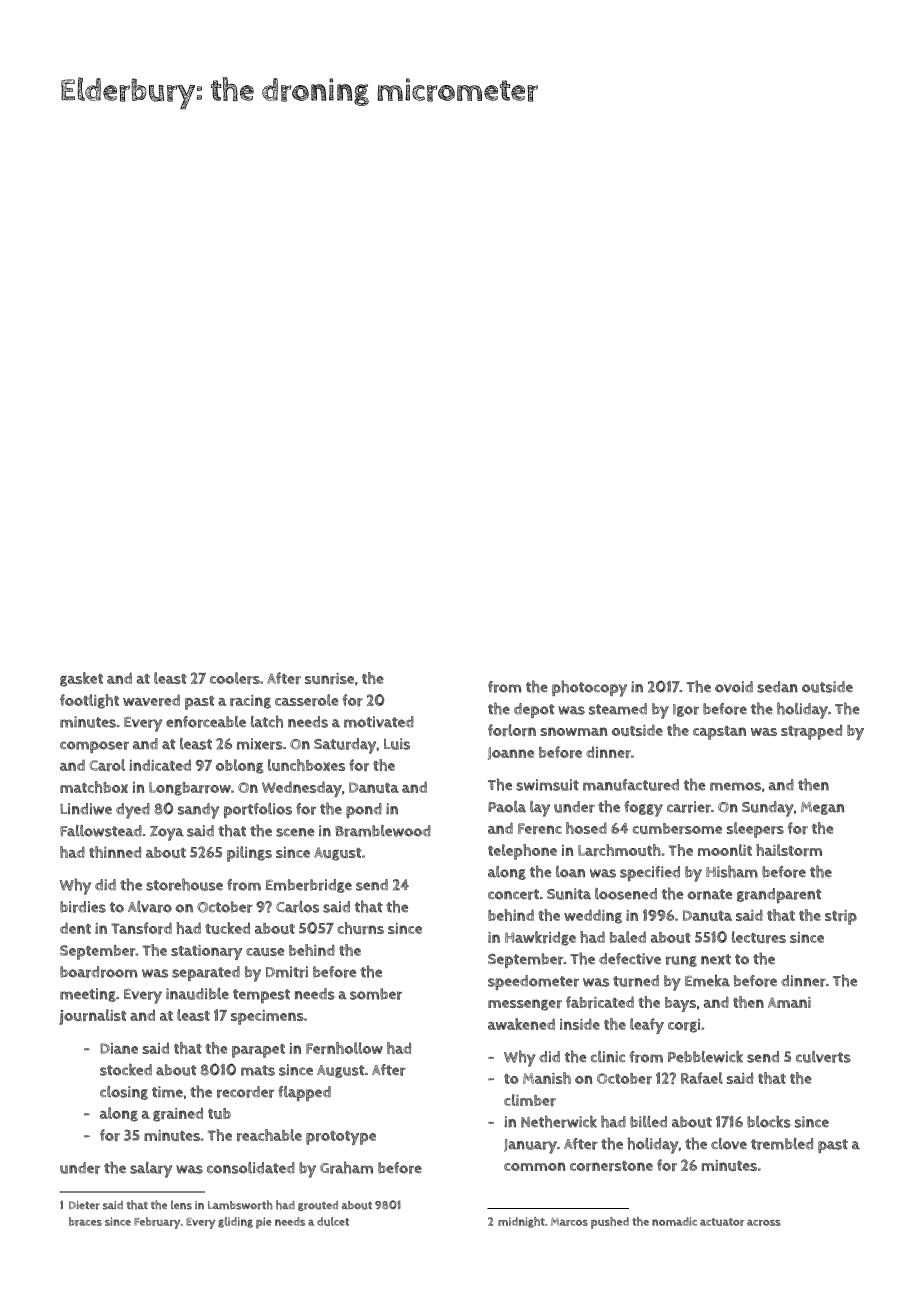 This page has height=1314, width=924. I want to click on motivated, so click(379, 722).
